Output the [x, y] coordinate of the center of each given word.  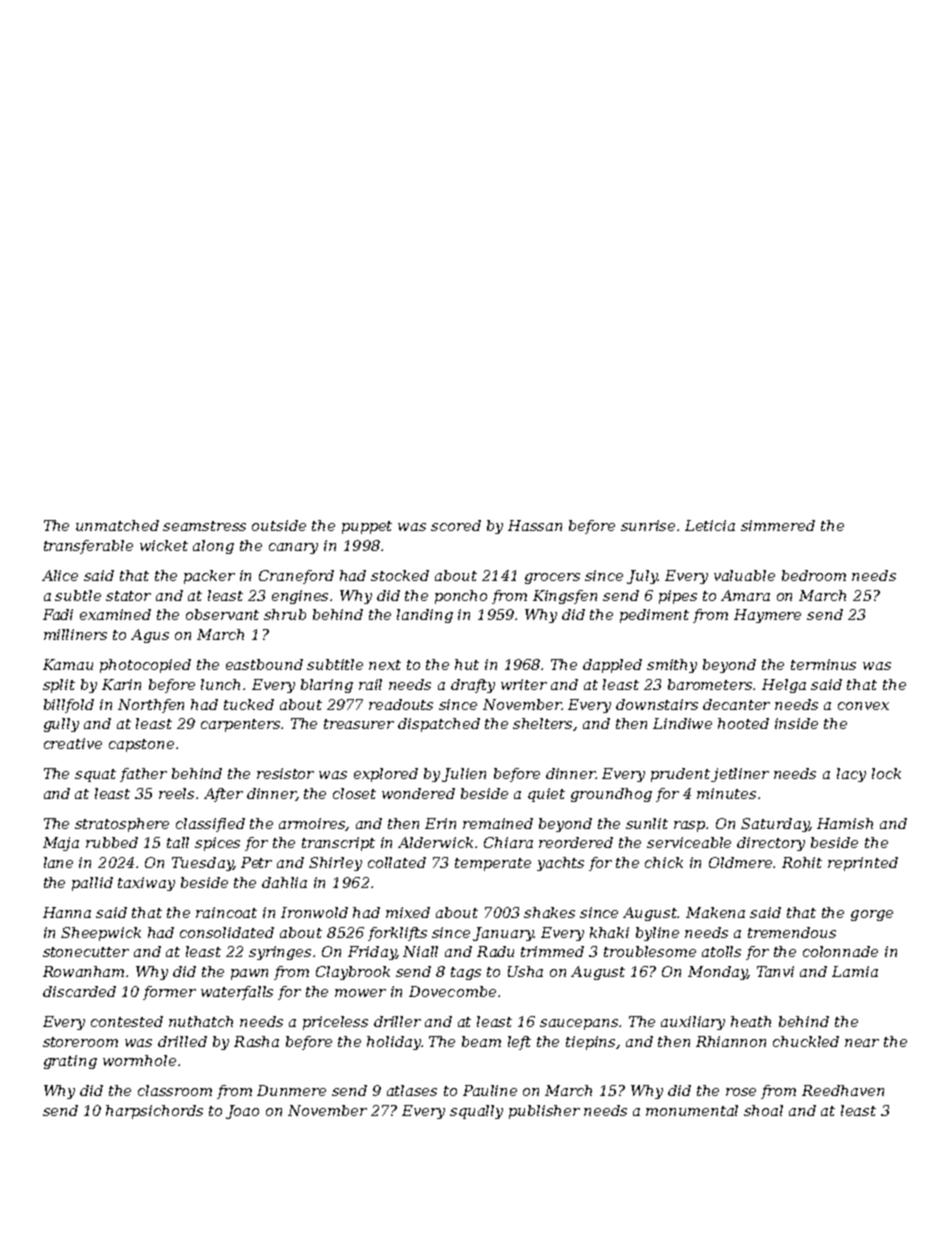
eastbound [264, 664]
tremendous [792, 932]
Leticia [710, 525]
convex [863, 706]
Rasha [256, 1041]
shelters [543, 724]
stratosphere [122, 825]
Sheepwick [101, 934]
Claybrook [353, 973]
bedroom [814, 575]
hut [467, 664]
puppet [367, 527]
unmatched [117, 525]
